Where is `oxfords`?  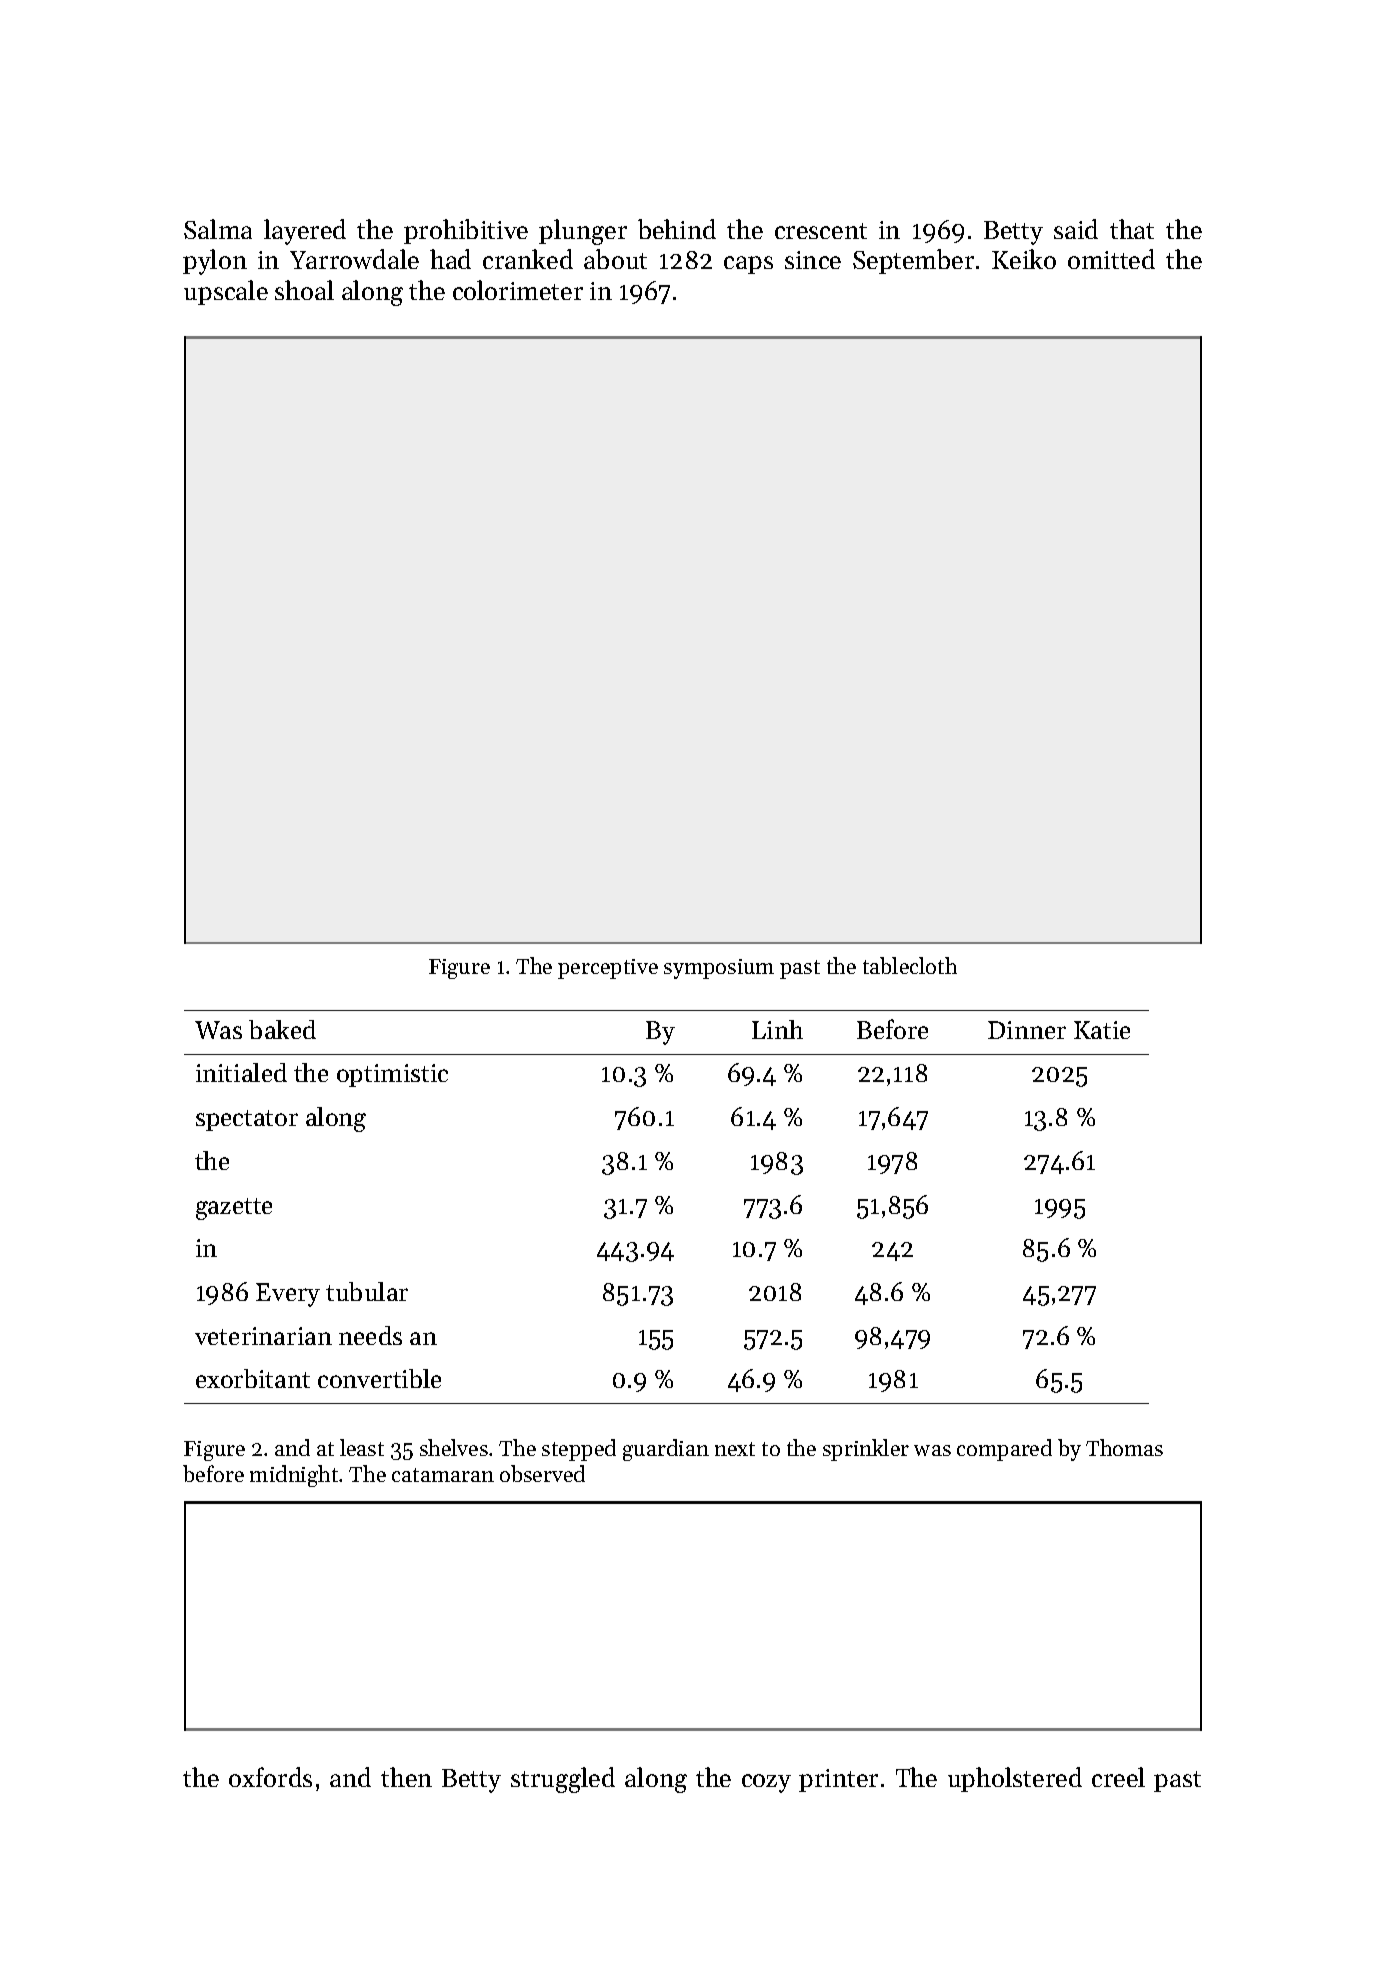 oxfords is located at coordinates (270, 1777).
